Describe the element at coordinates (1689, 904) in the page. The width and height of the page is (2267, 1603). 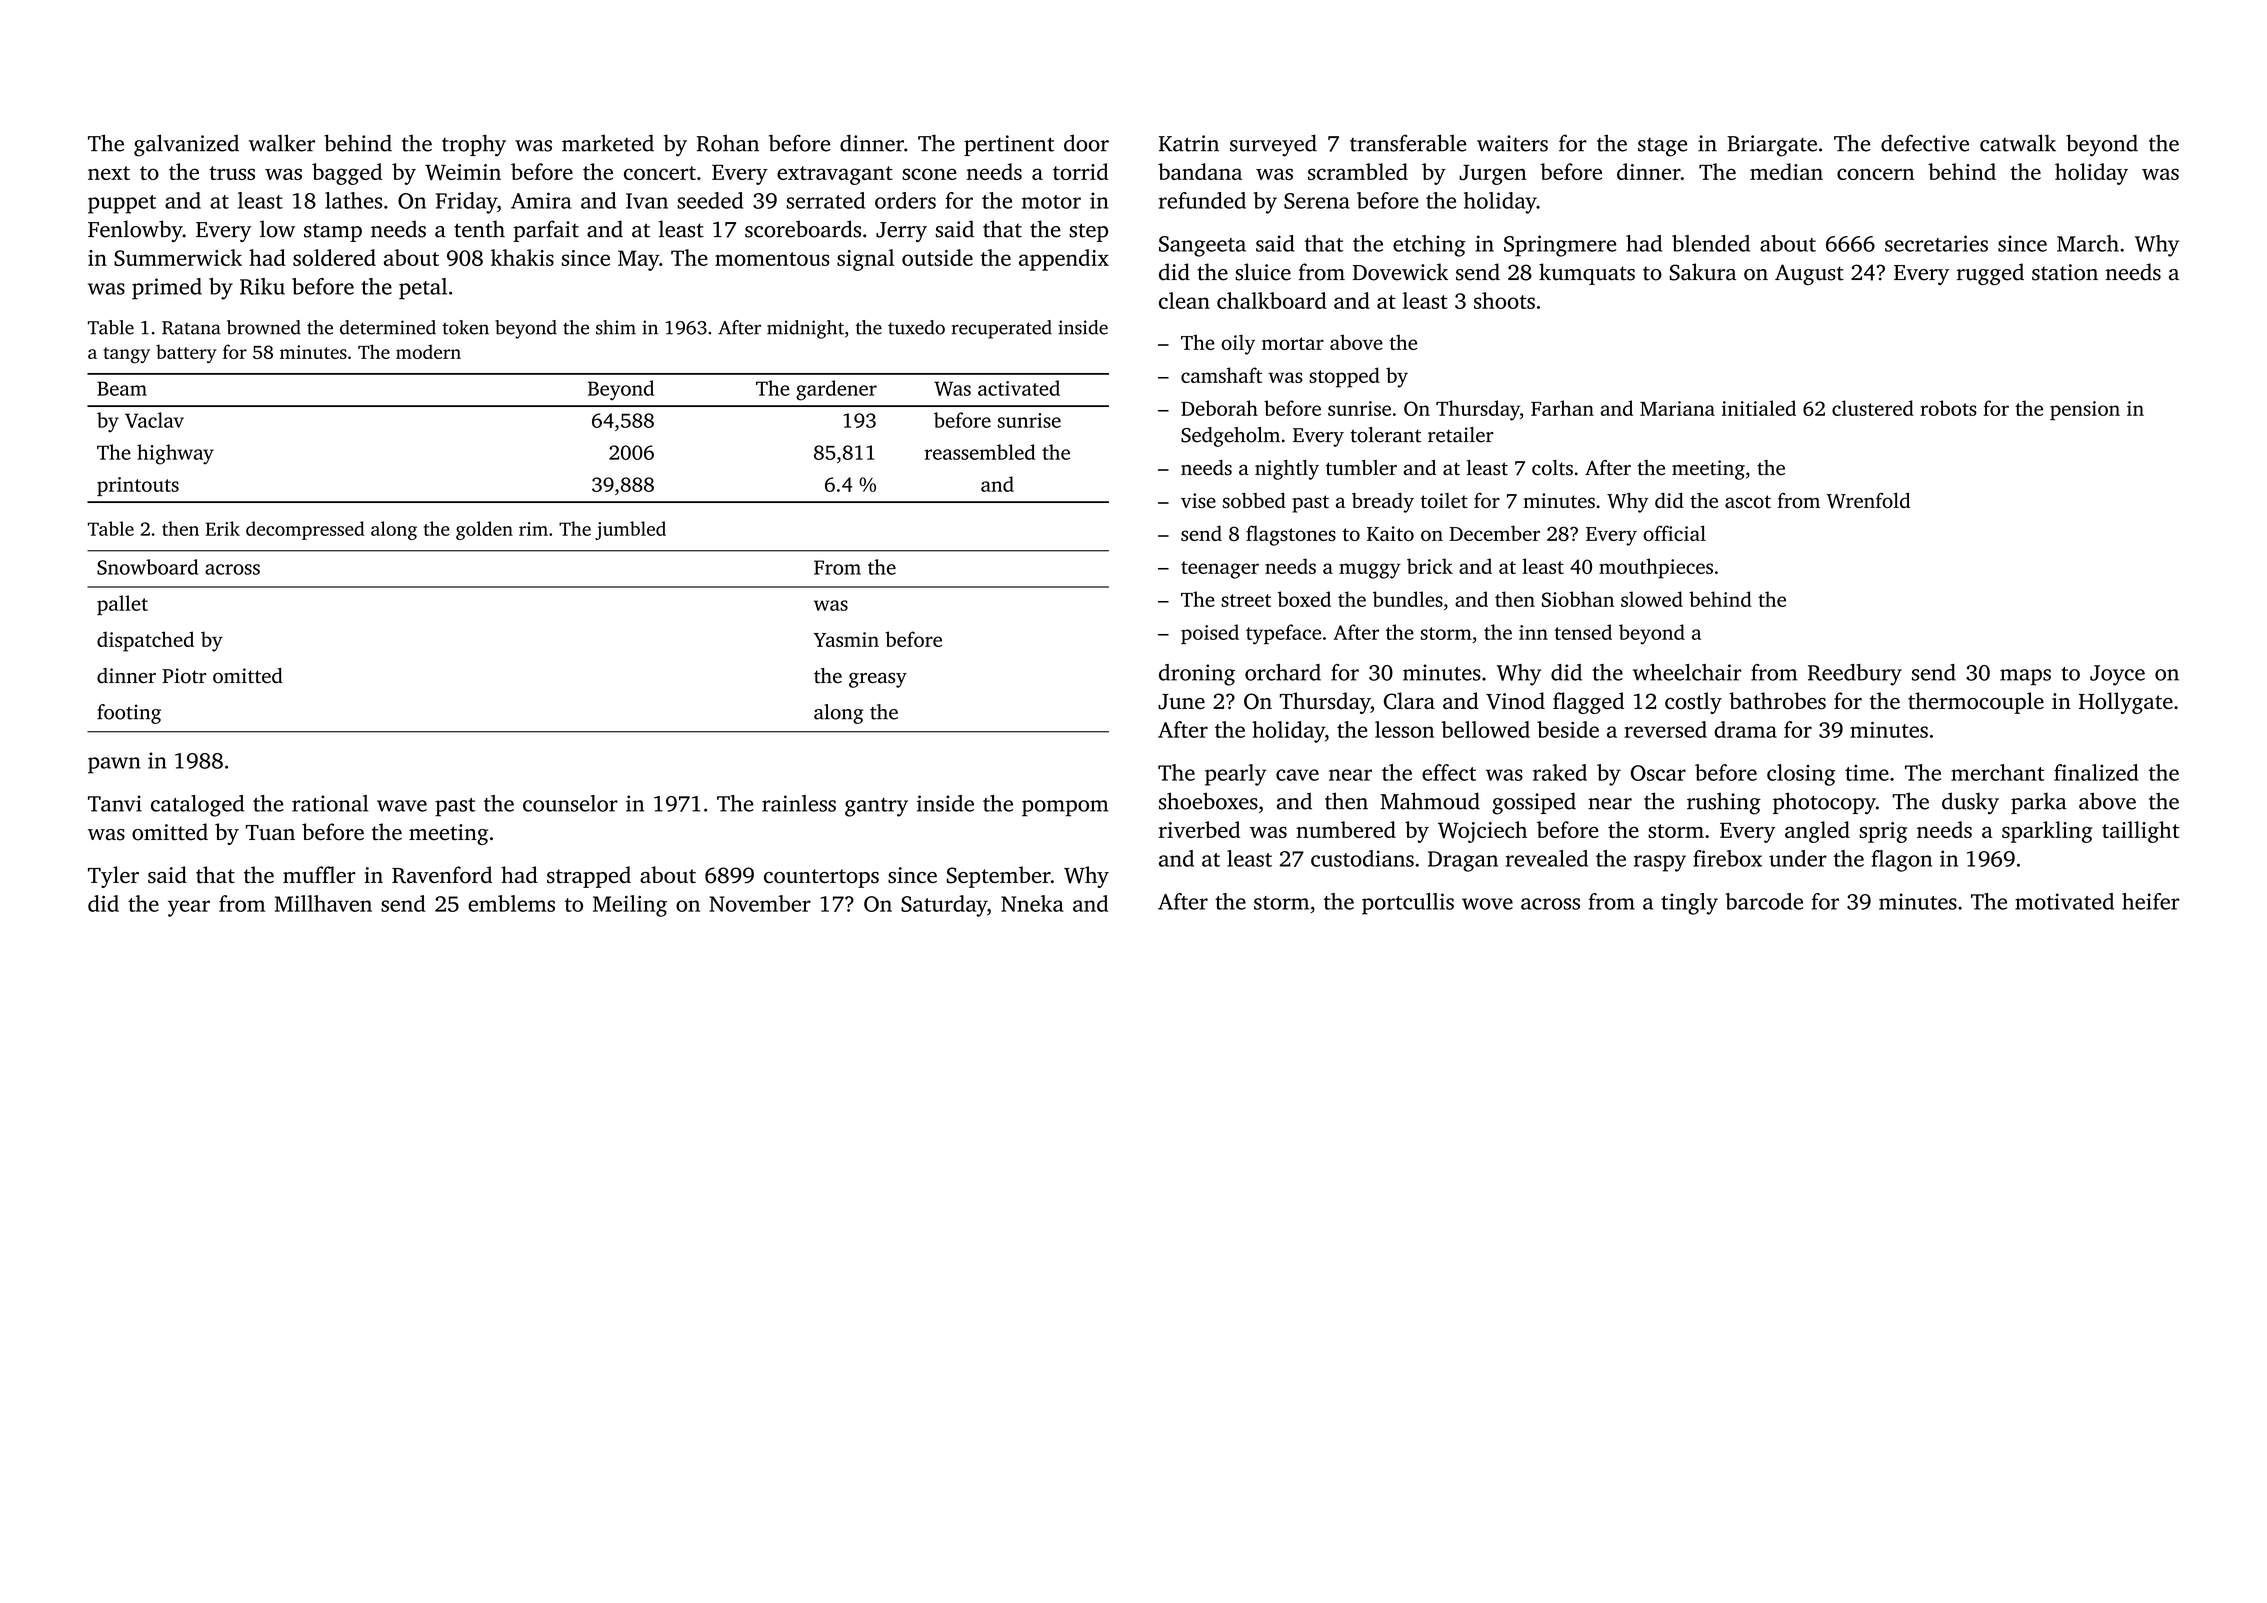
I see `tingly` at that location.
